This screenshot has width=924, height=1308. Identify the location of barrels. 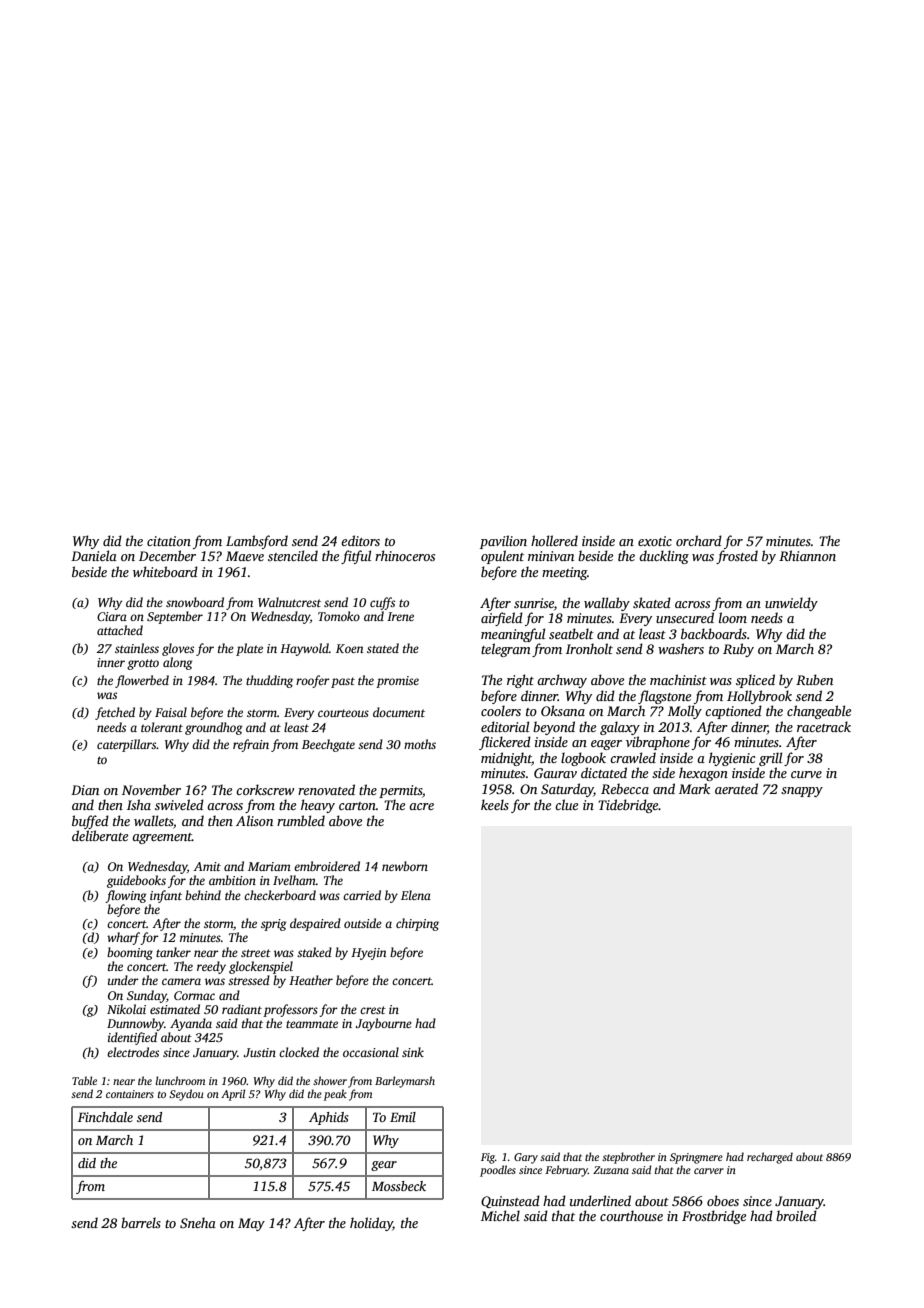
(141, 1222).
